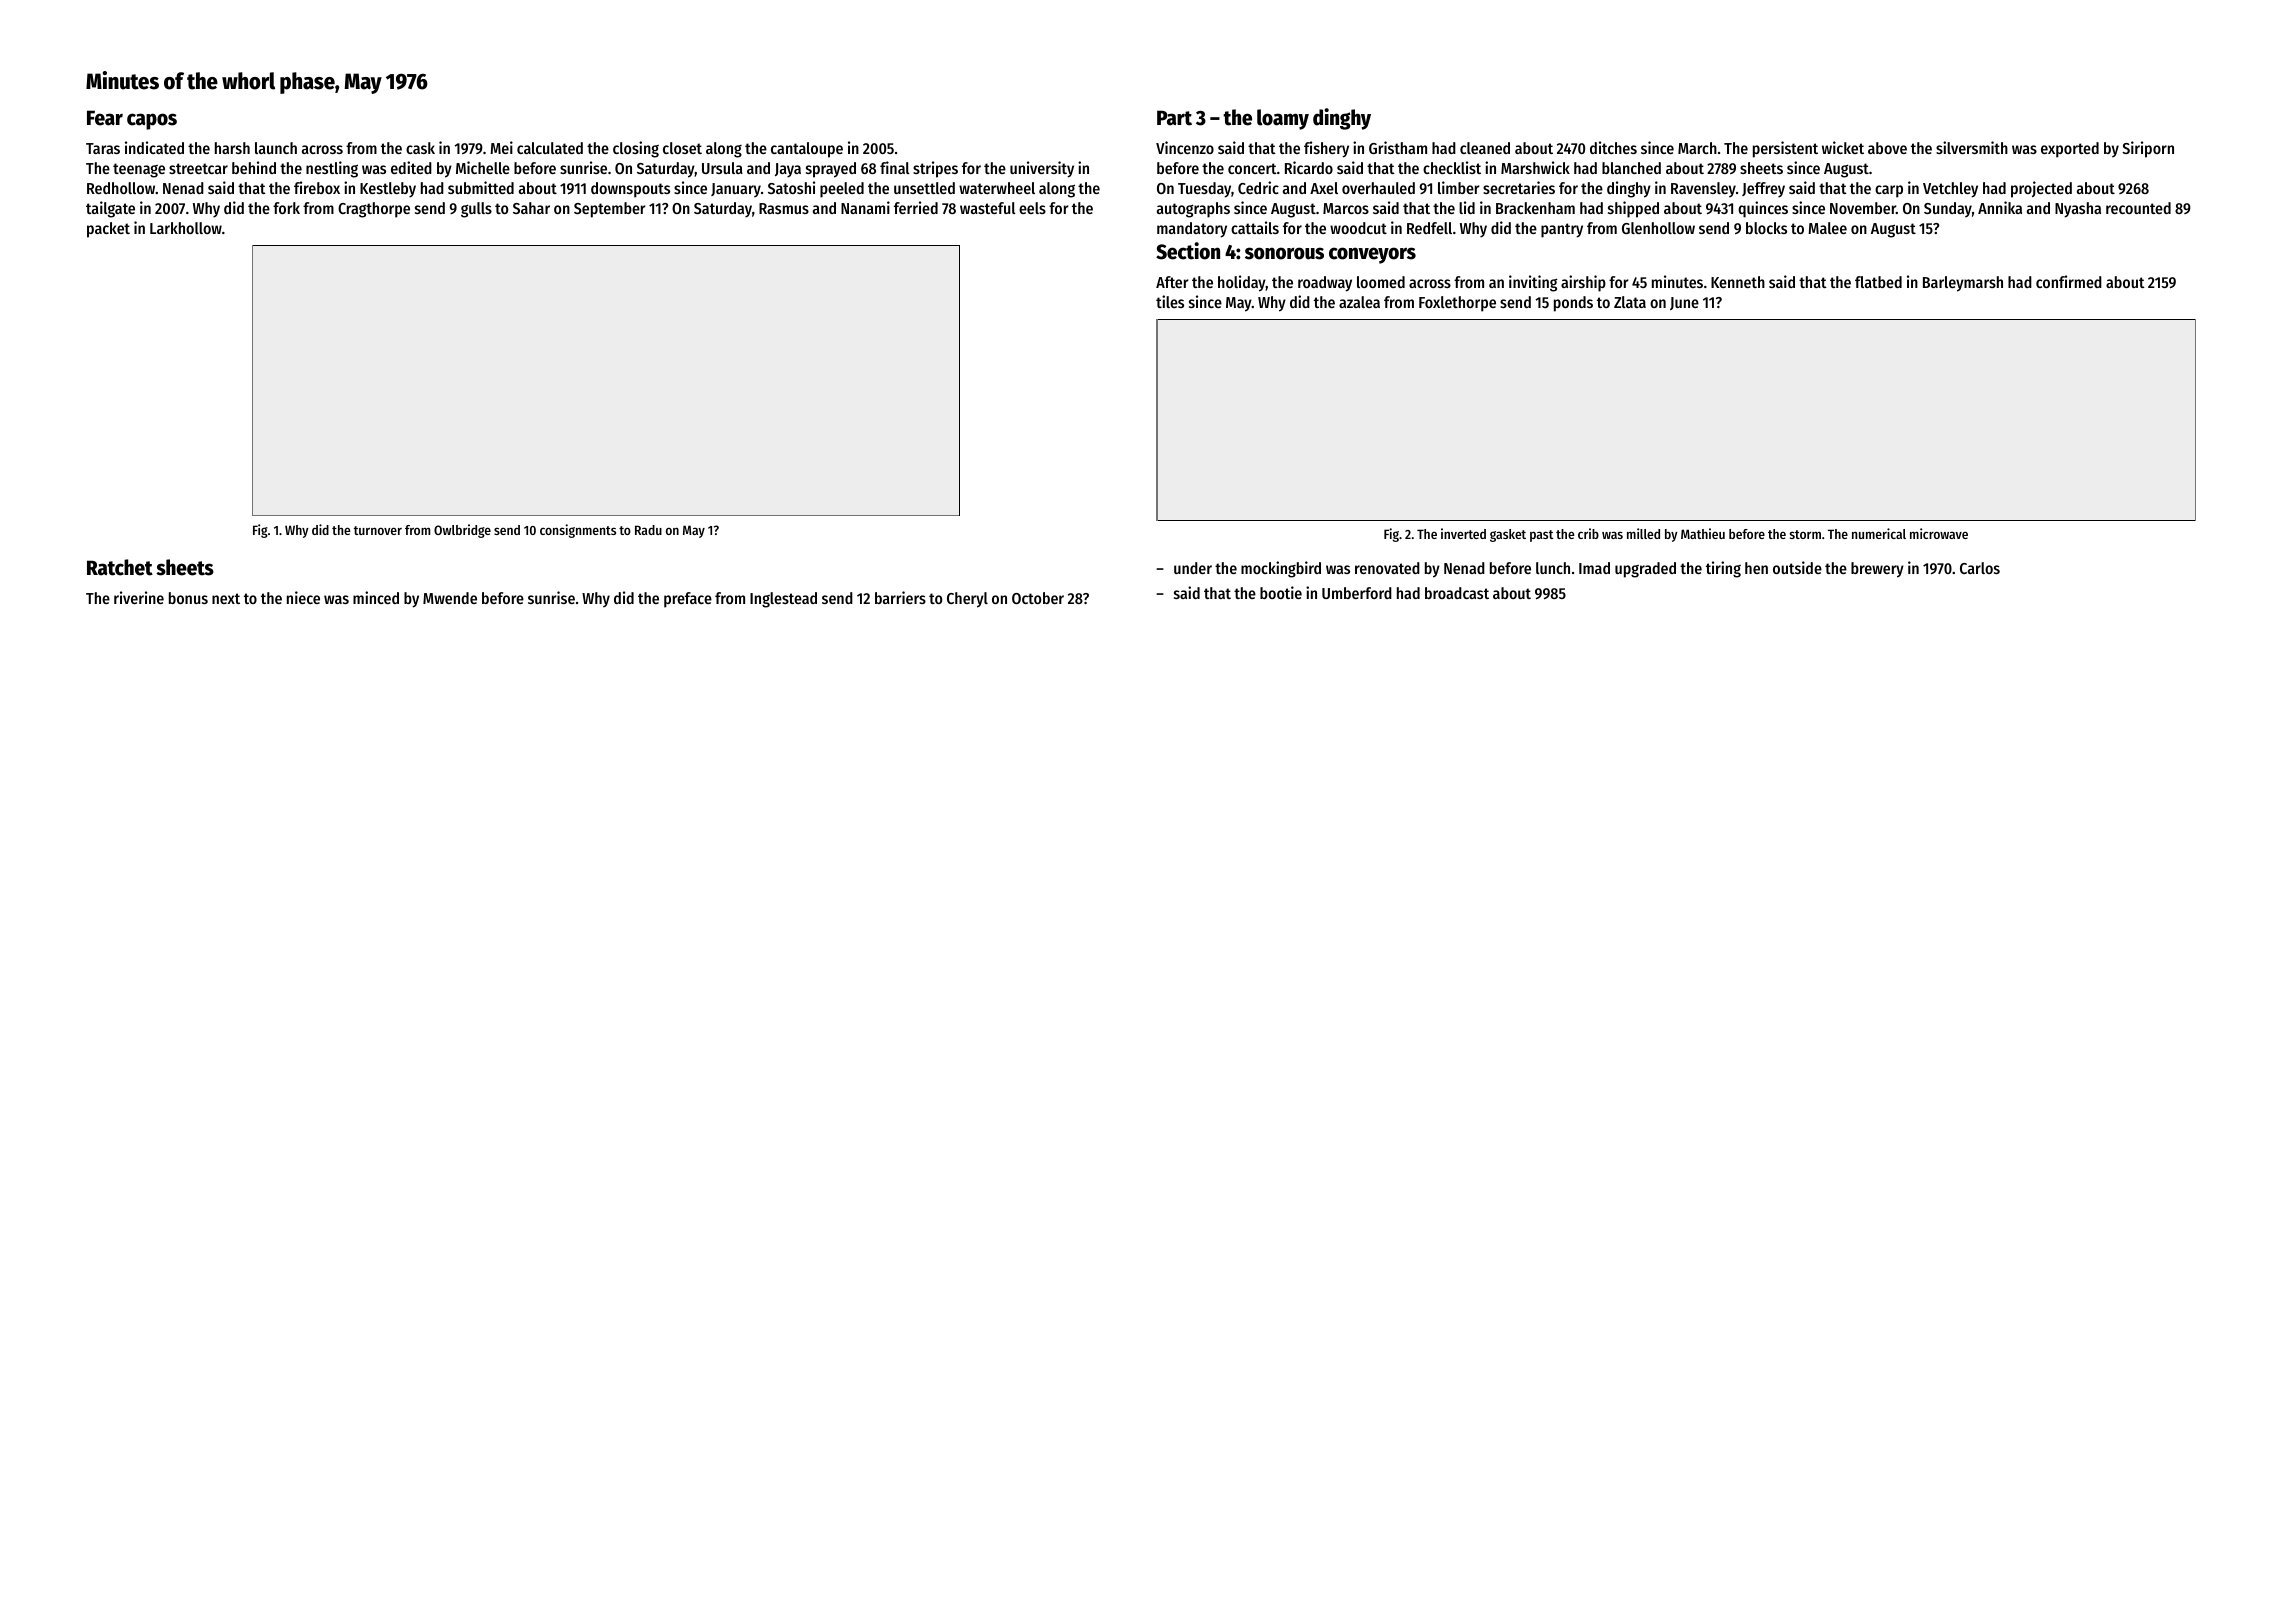 The height and width of the screenshot is (1614, 2282). Describe the element at coordinates (1242, 283) in the screenshot. I see `holiday` at that location.
